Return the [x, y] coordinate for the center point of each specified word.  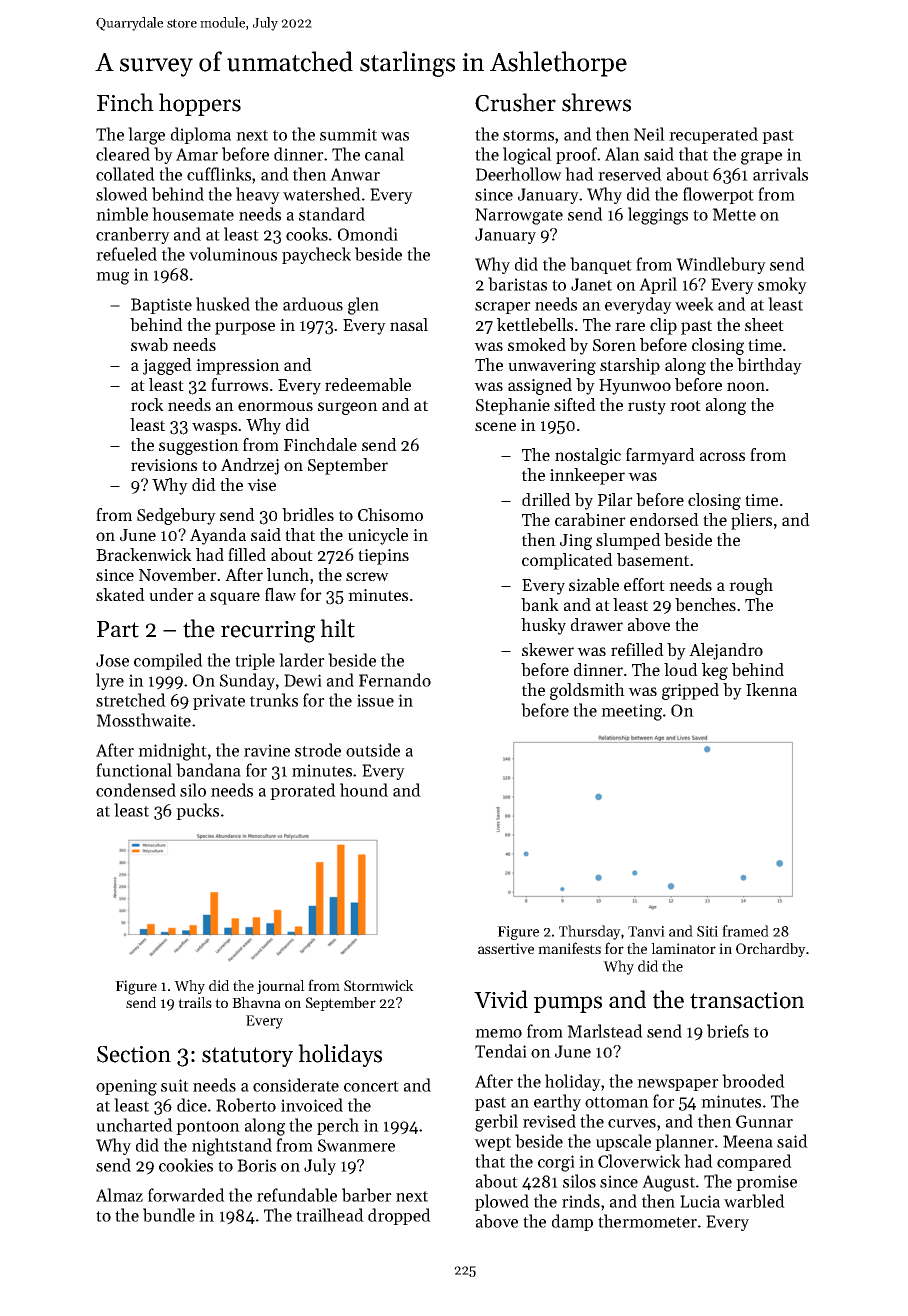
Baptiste [161, 306]
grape [761, 158]
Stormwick [379, 985]
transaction [747, 1000]
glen [363, 306]
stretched [131, 700]
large [146, 136]
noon [746, 386]
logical [527, 156]
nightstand [232, 1147]
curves [632, 1123]
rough [751, 586]
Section [134, 1054]
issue [375, 700]
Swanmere [356, 1145]
